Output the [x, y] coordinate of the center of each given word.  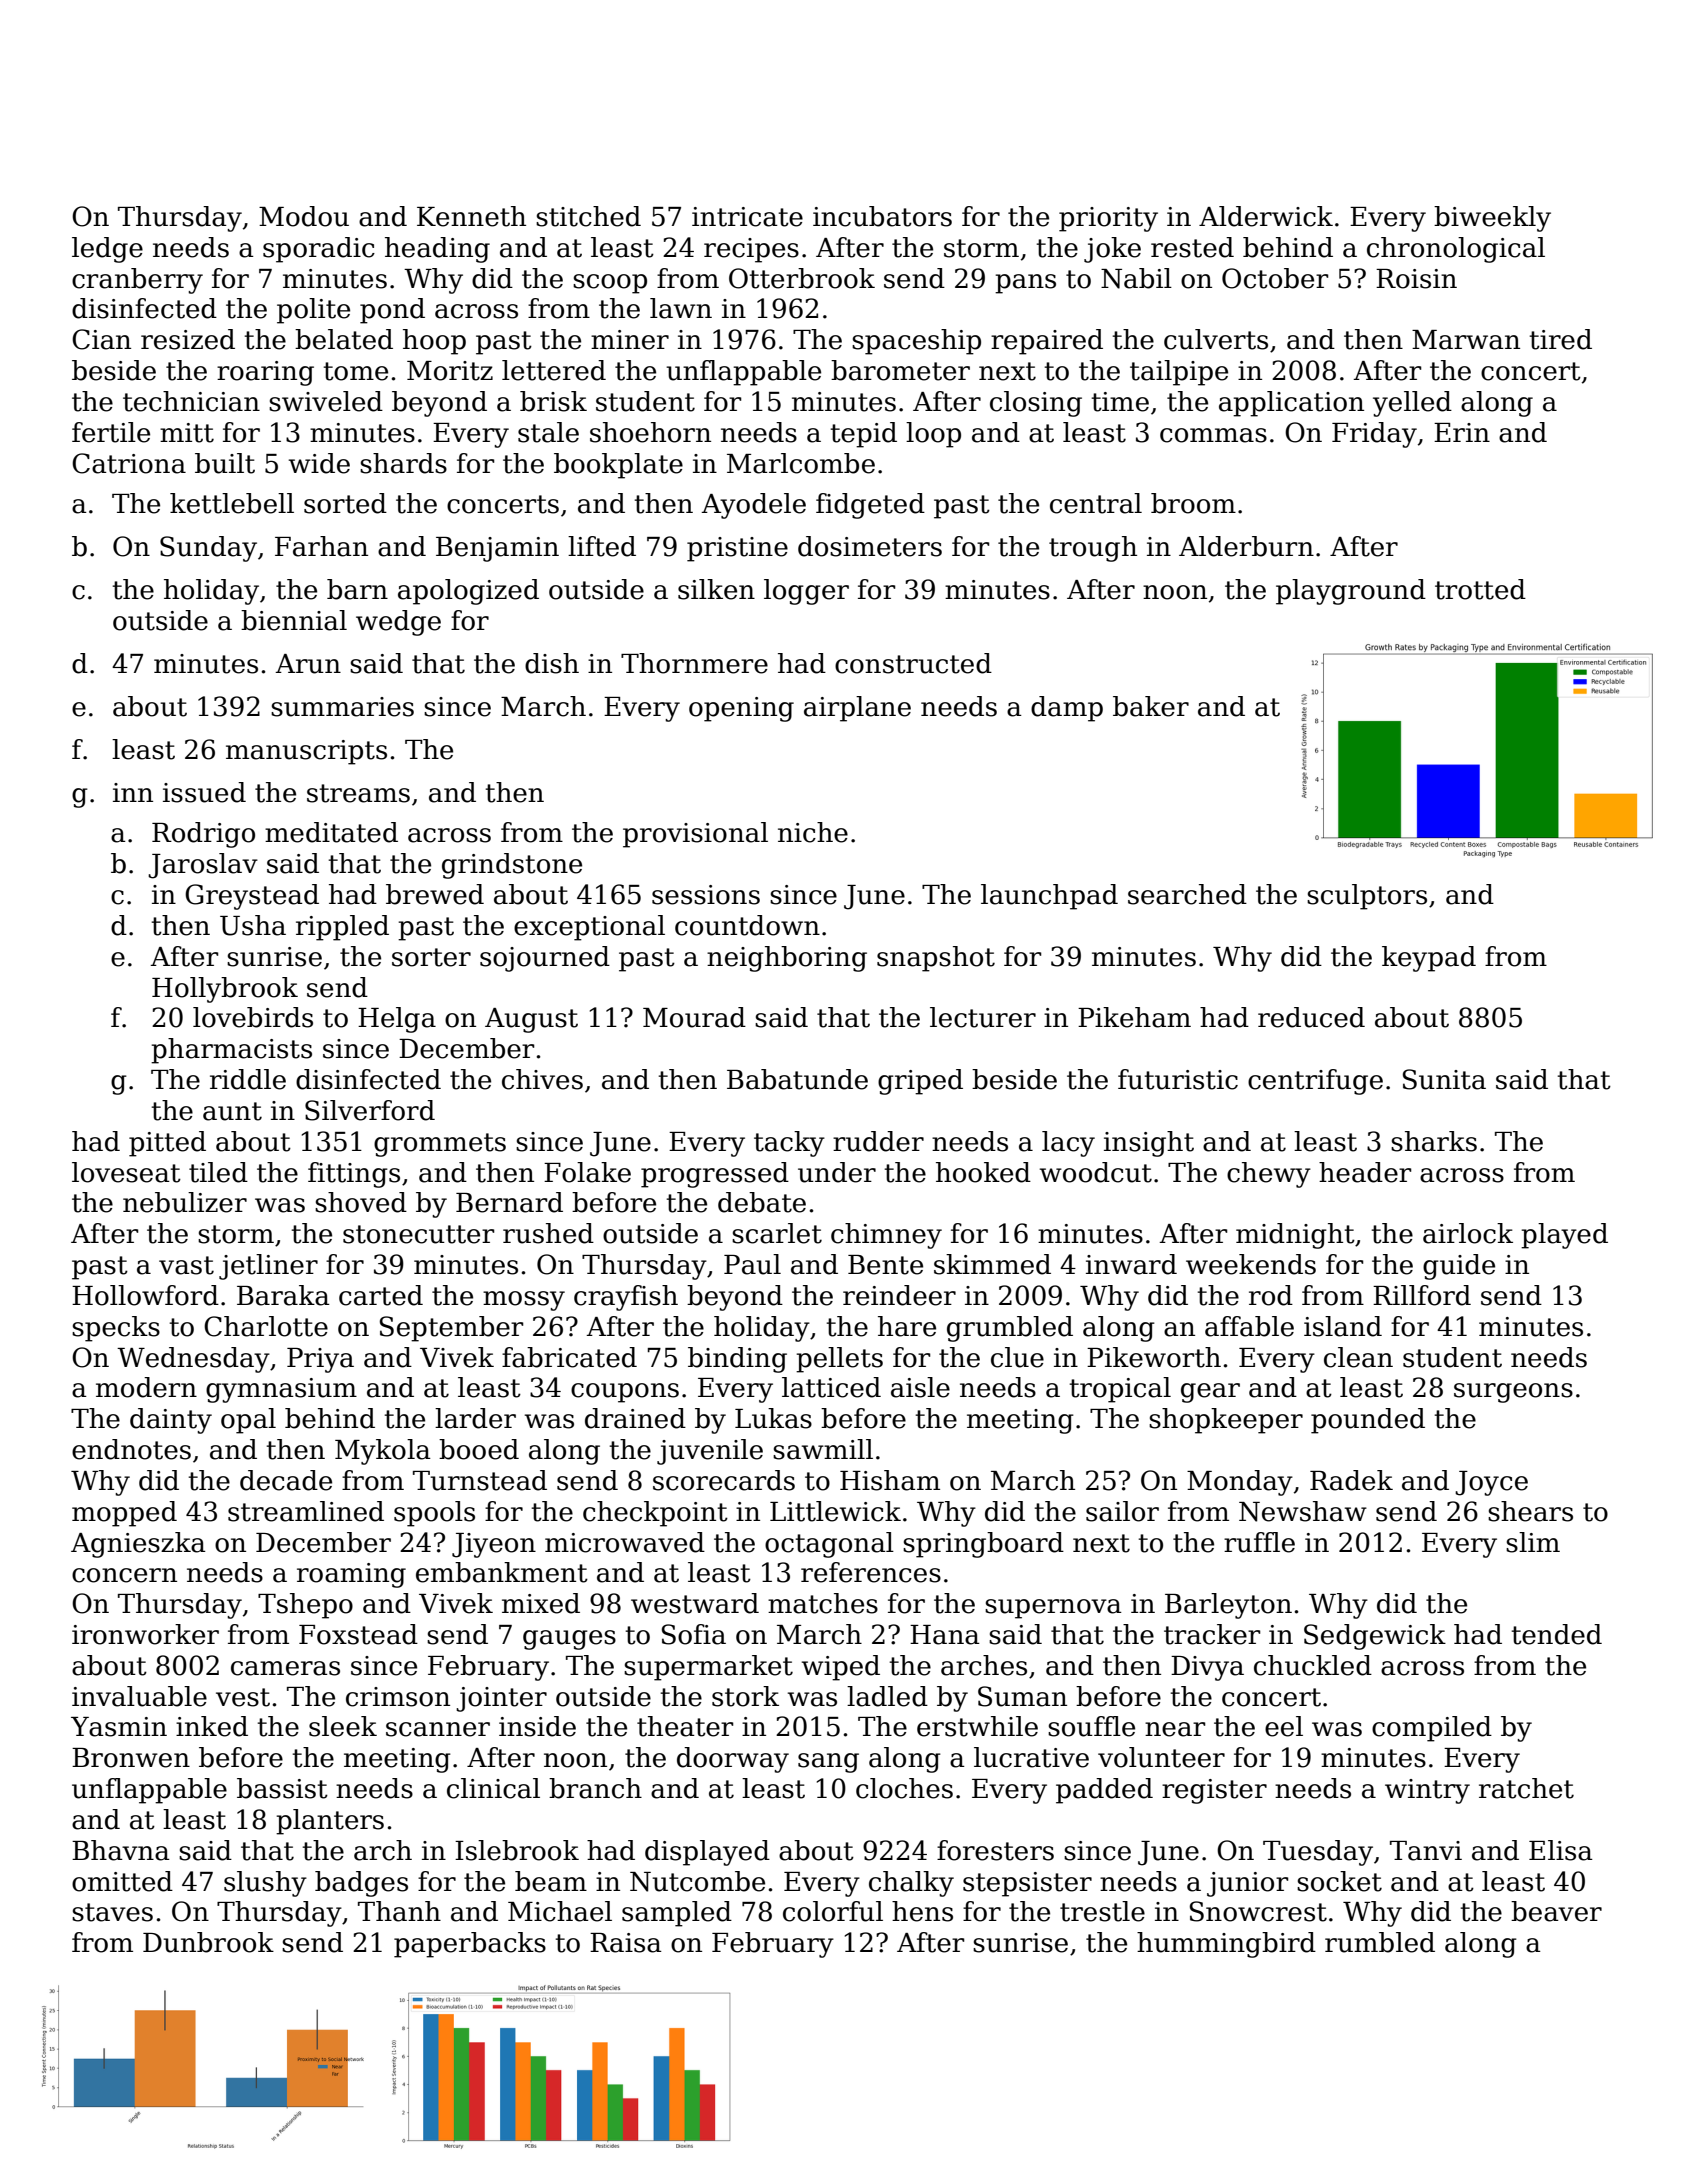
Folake [587, 1172]
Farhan [321, 546]
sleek [343, 1726]
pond [392, 311]
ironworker [145, 1634]
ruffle [1259, 1542]
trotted [1480, 589]
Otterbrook [802, 278]
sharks [1434, 1141]
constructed [913, 663]
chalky [911, 1884]
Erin [1462, 432]
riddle [248, 1079]
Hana [945, 1635]
